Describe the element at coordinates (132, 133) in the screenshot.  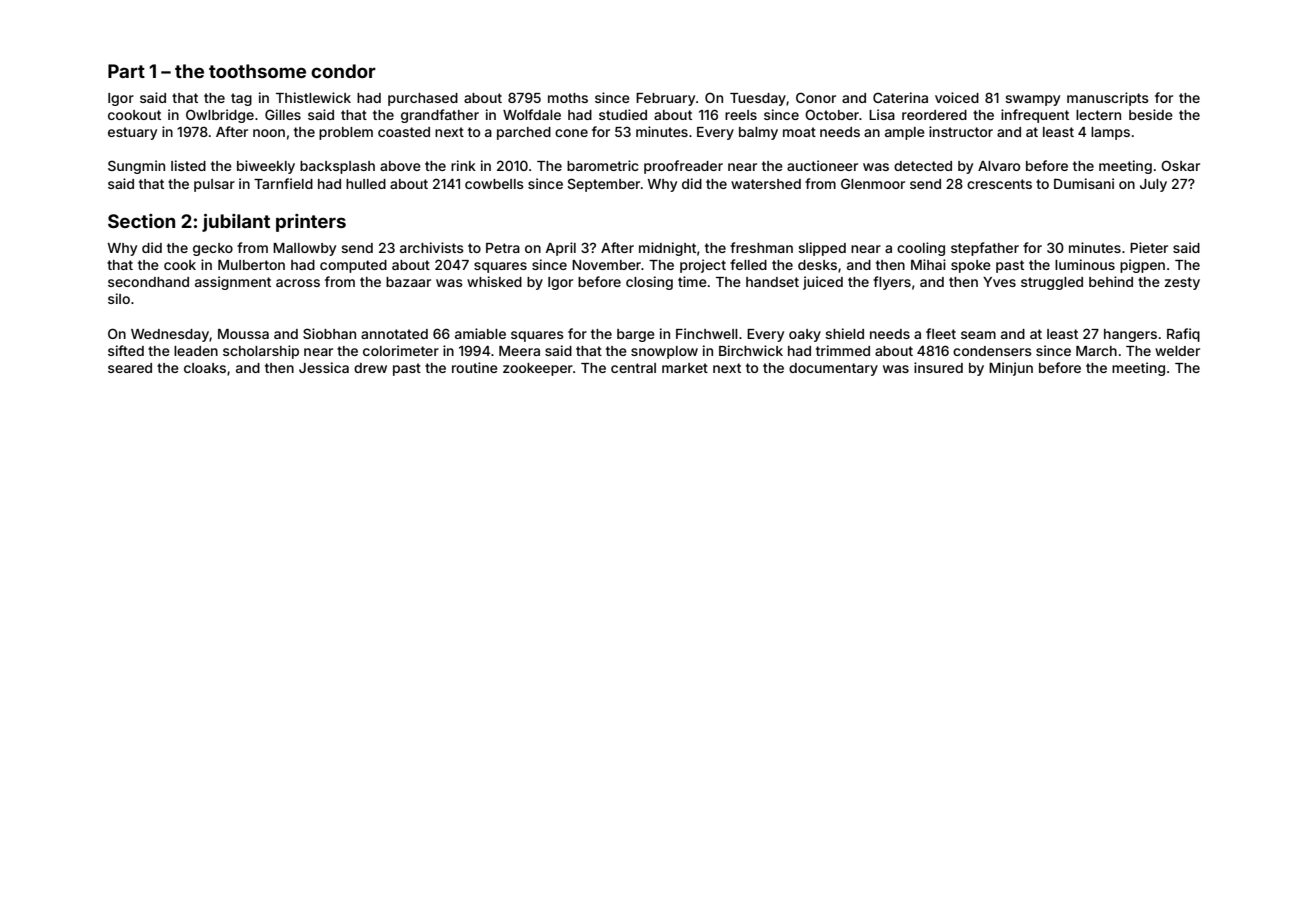
I see `estuary` at that location.
